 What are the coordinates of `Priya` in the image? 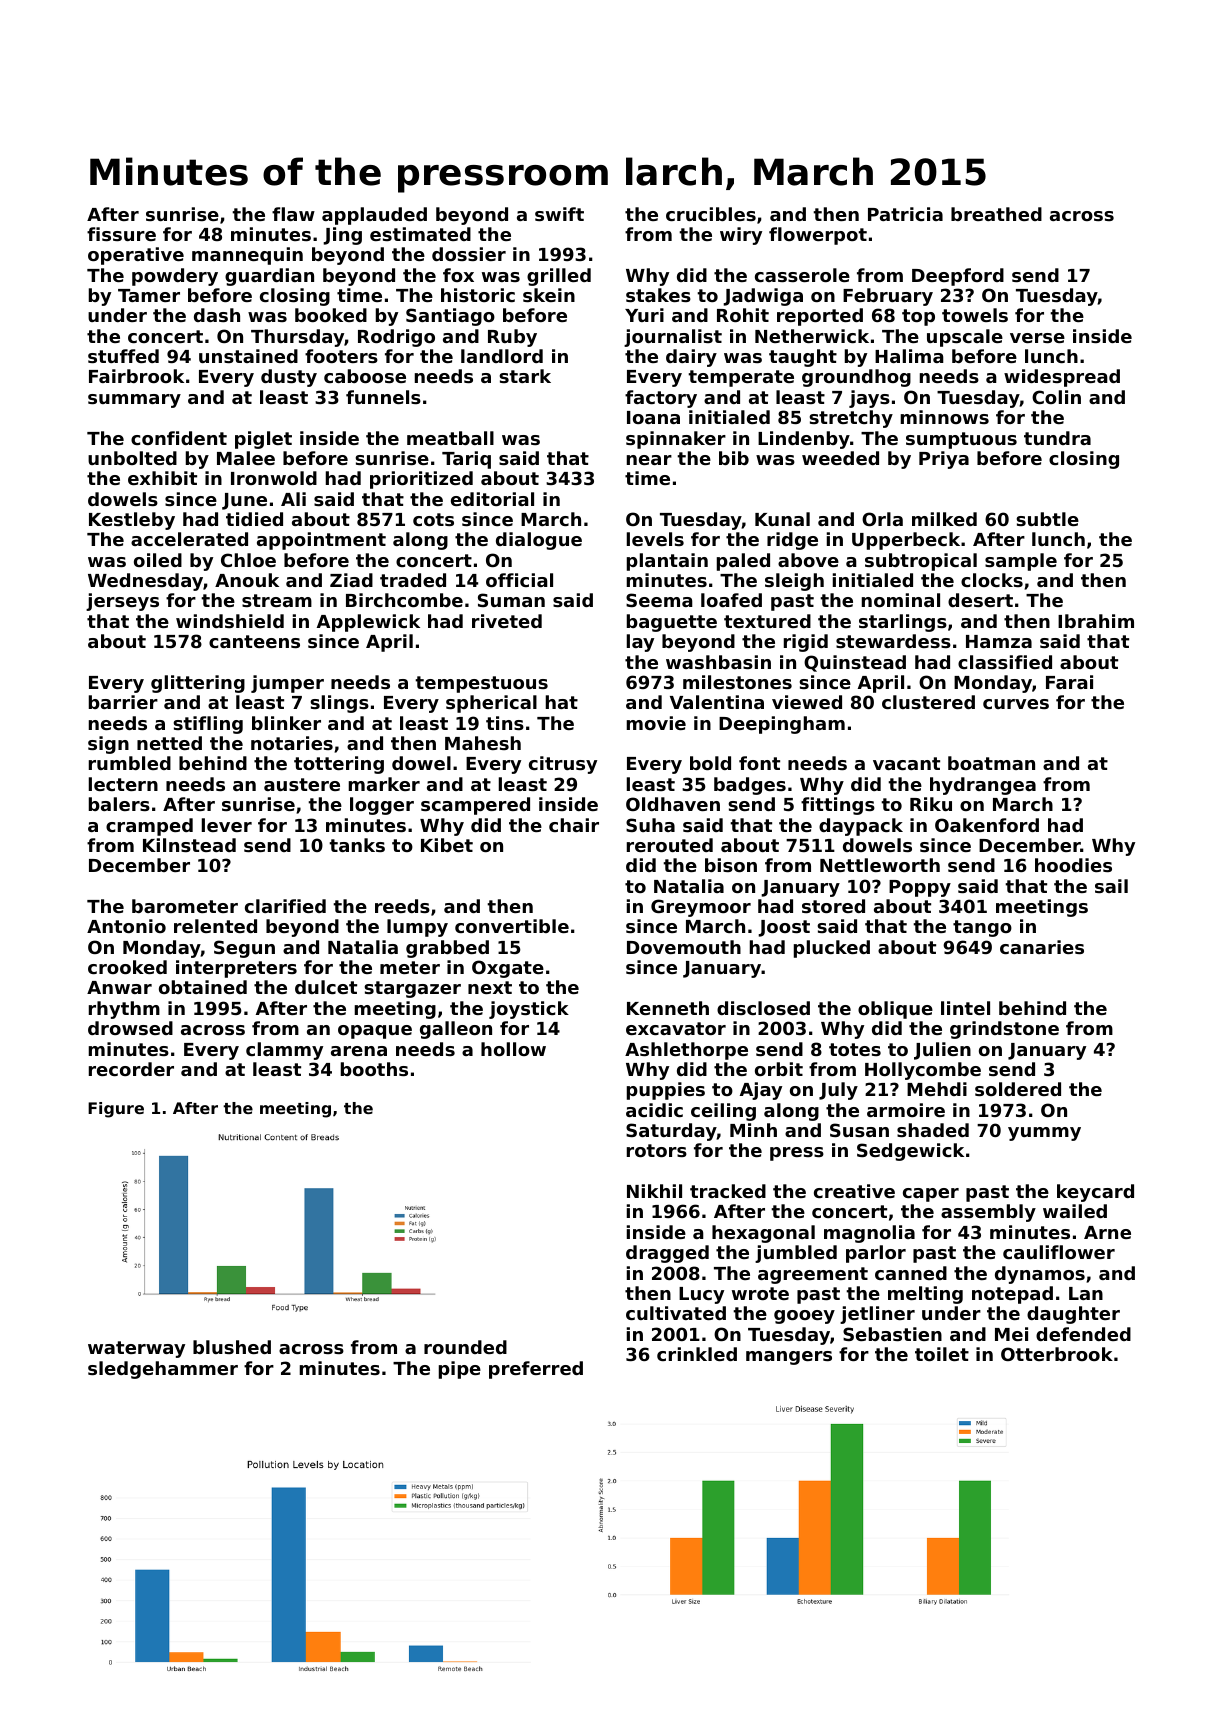 It's located at (944, 460).
